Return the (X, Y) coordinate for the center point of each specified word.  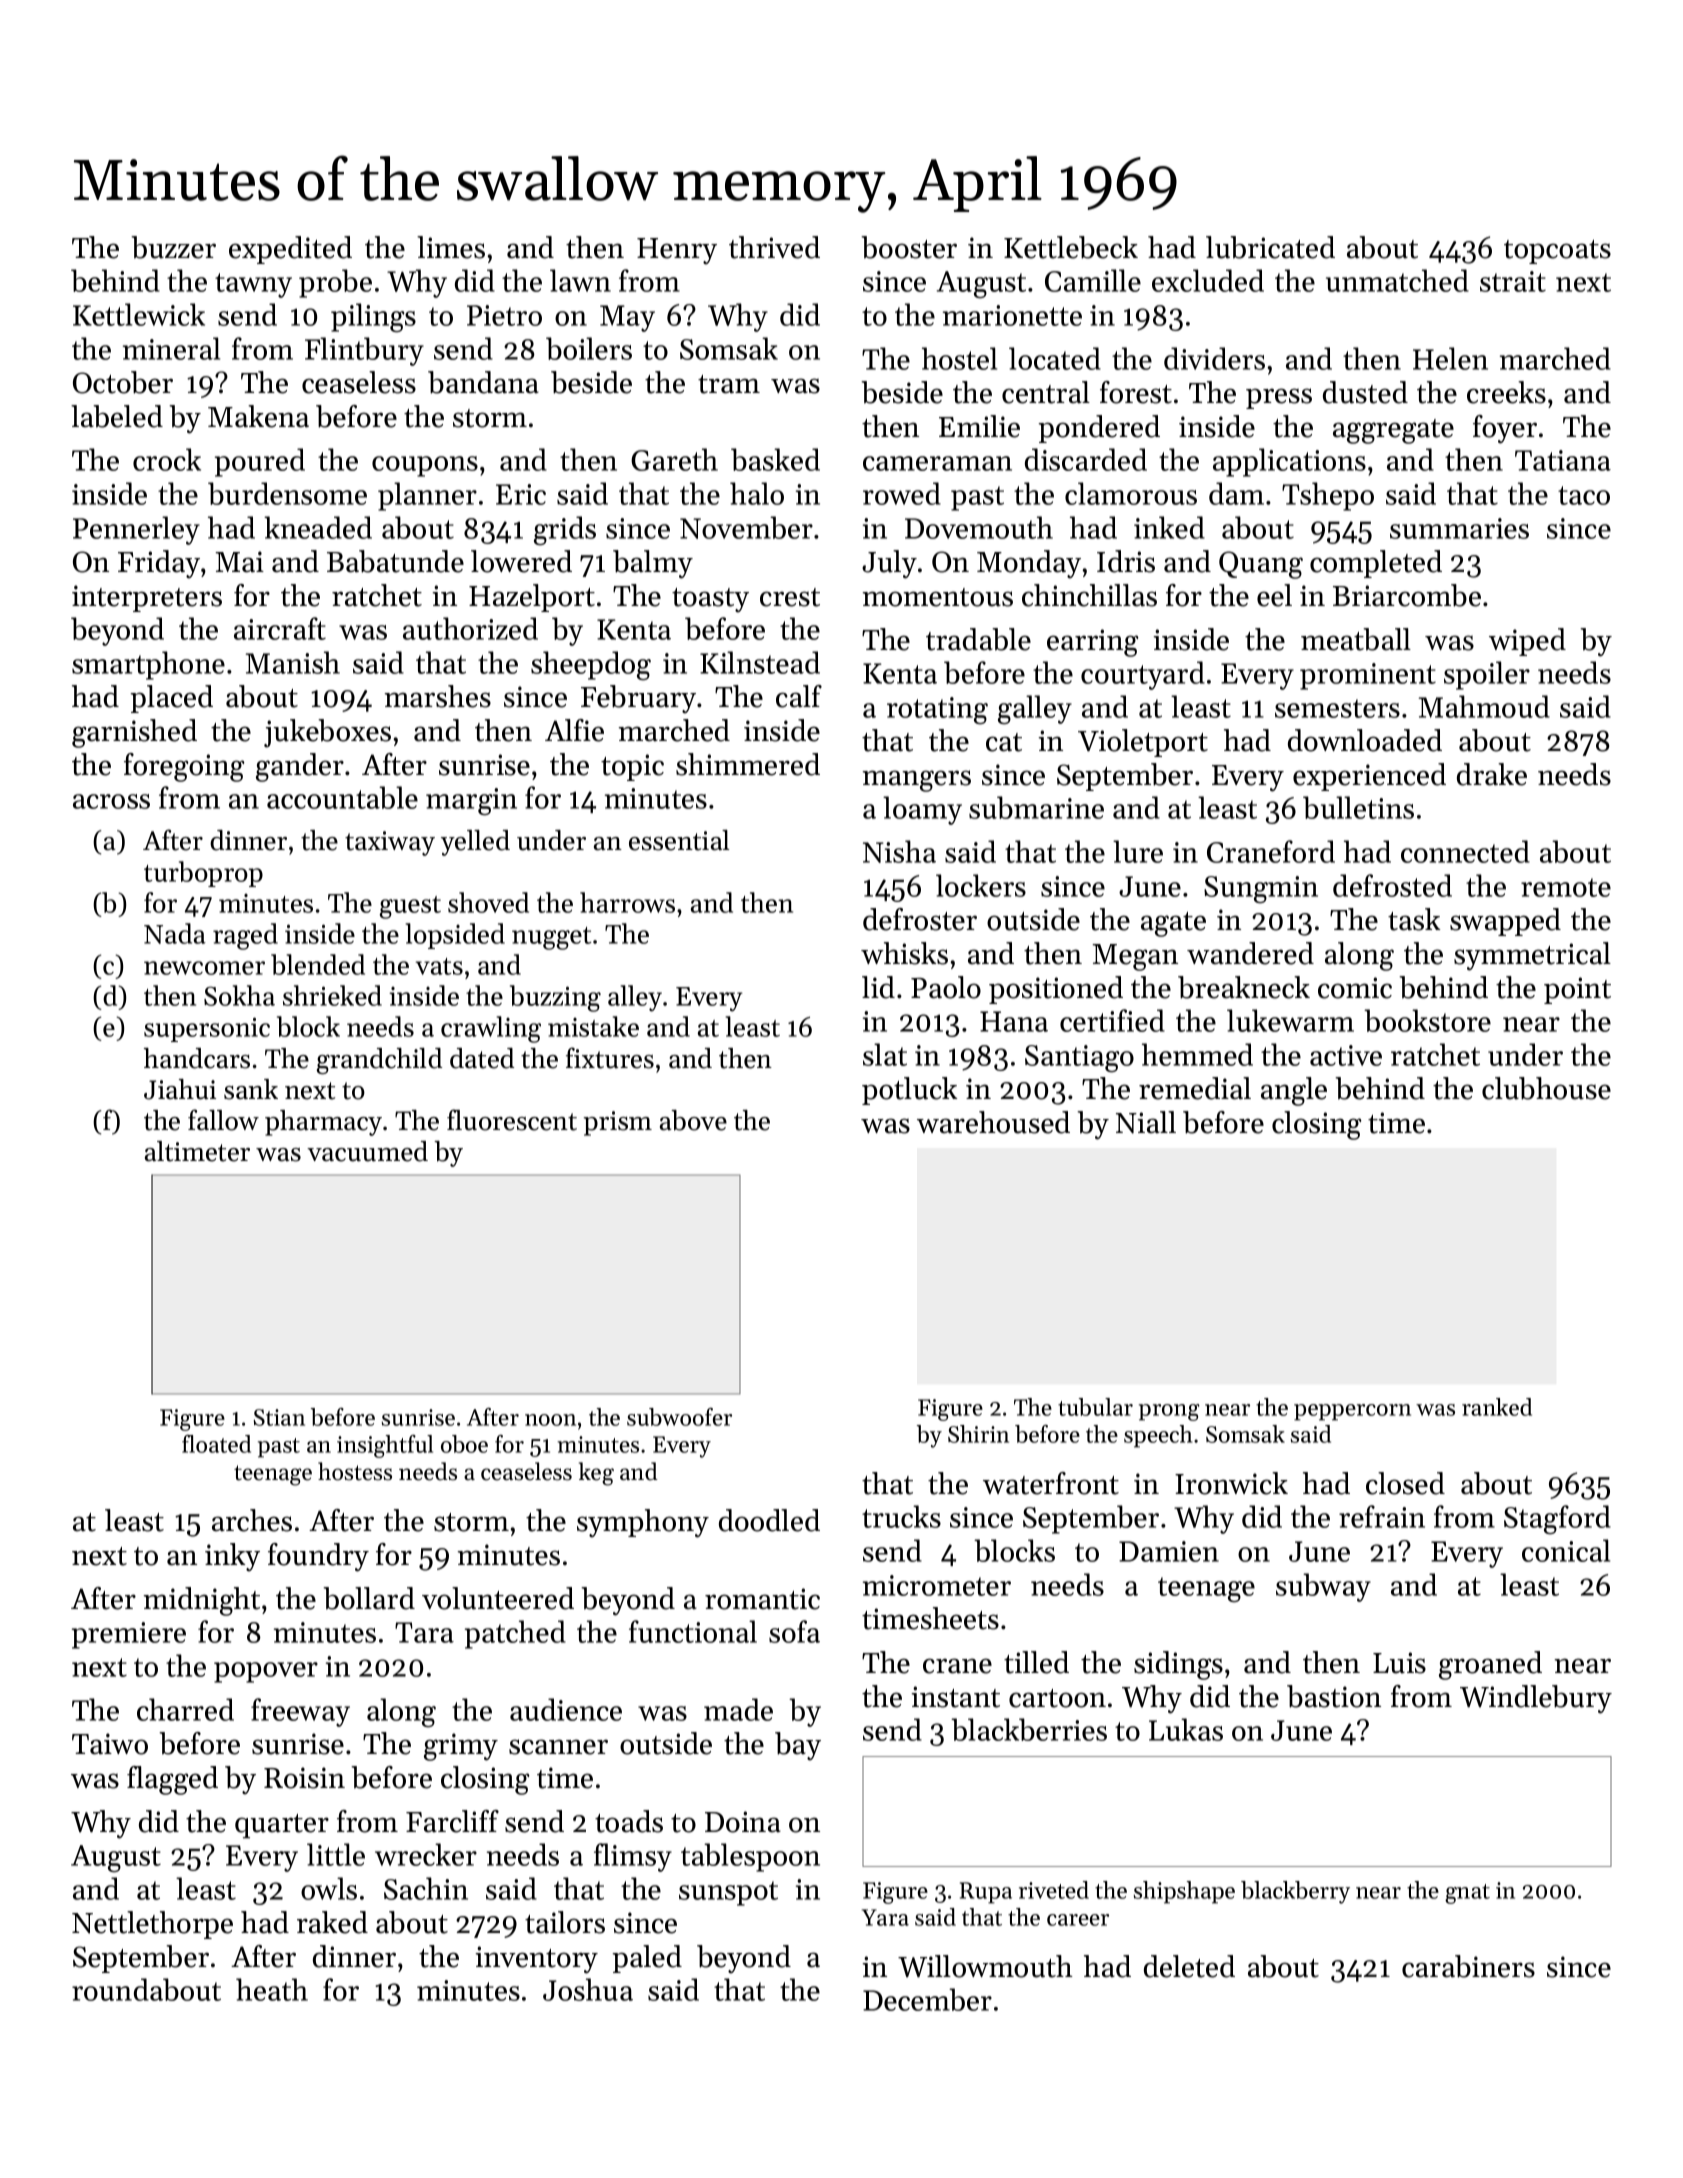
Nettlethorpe (152, 1925)
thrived (774, 247)
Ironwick (1231, 1483)
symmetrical (1532, 956)
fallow (223, 1120)
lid (878, 987)
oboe (464, 1444)
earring (1093, 643)
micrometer (937, 1585)
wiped (1527, 642)
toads (629, 1821)
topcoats (1557, 252)
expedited (290, 250)
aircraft (280, 628)
